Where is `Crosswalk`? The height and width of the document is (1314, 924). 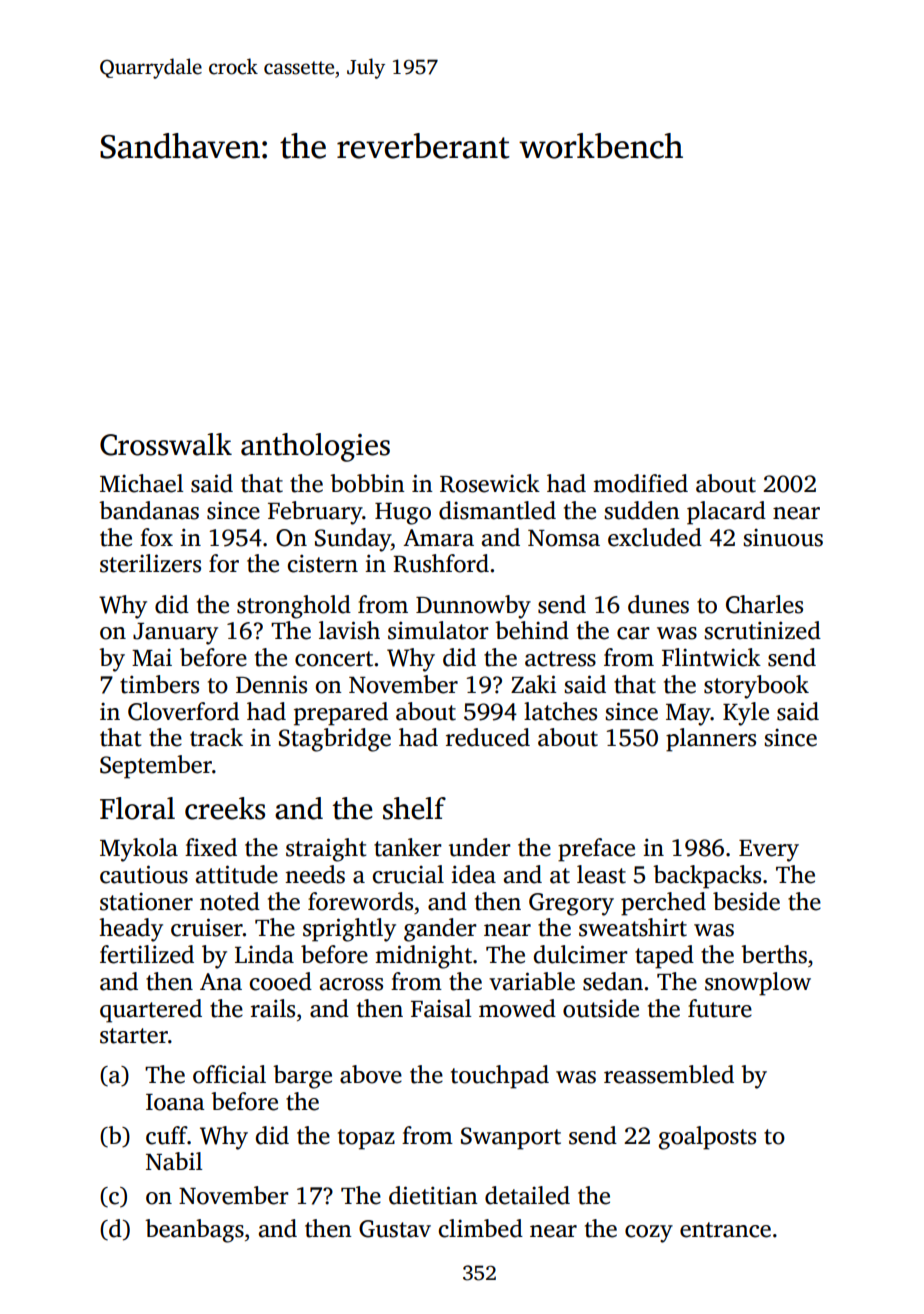 Crosswalk is located at coordinates (166, 444).
